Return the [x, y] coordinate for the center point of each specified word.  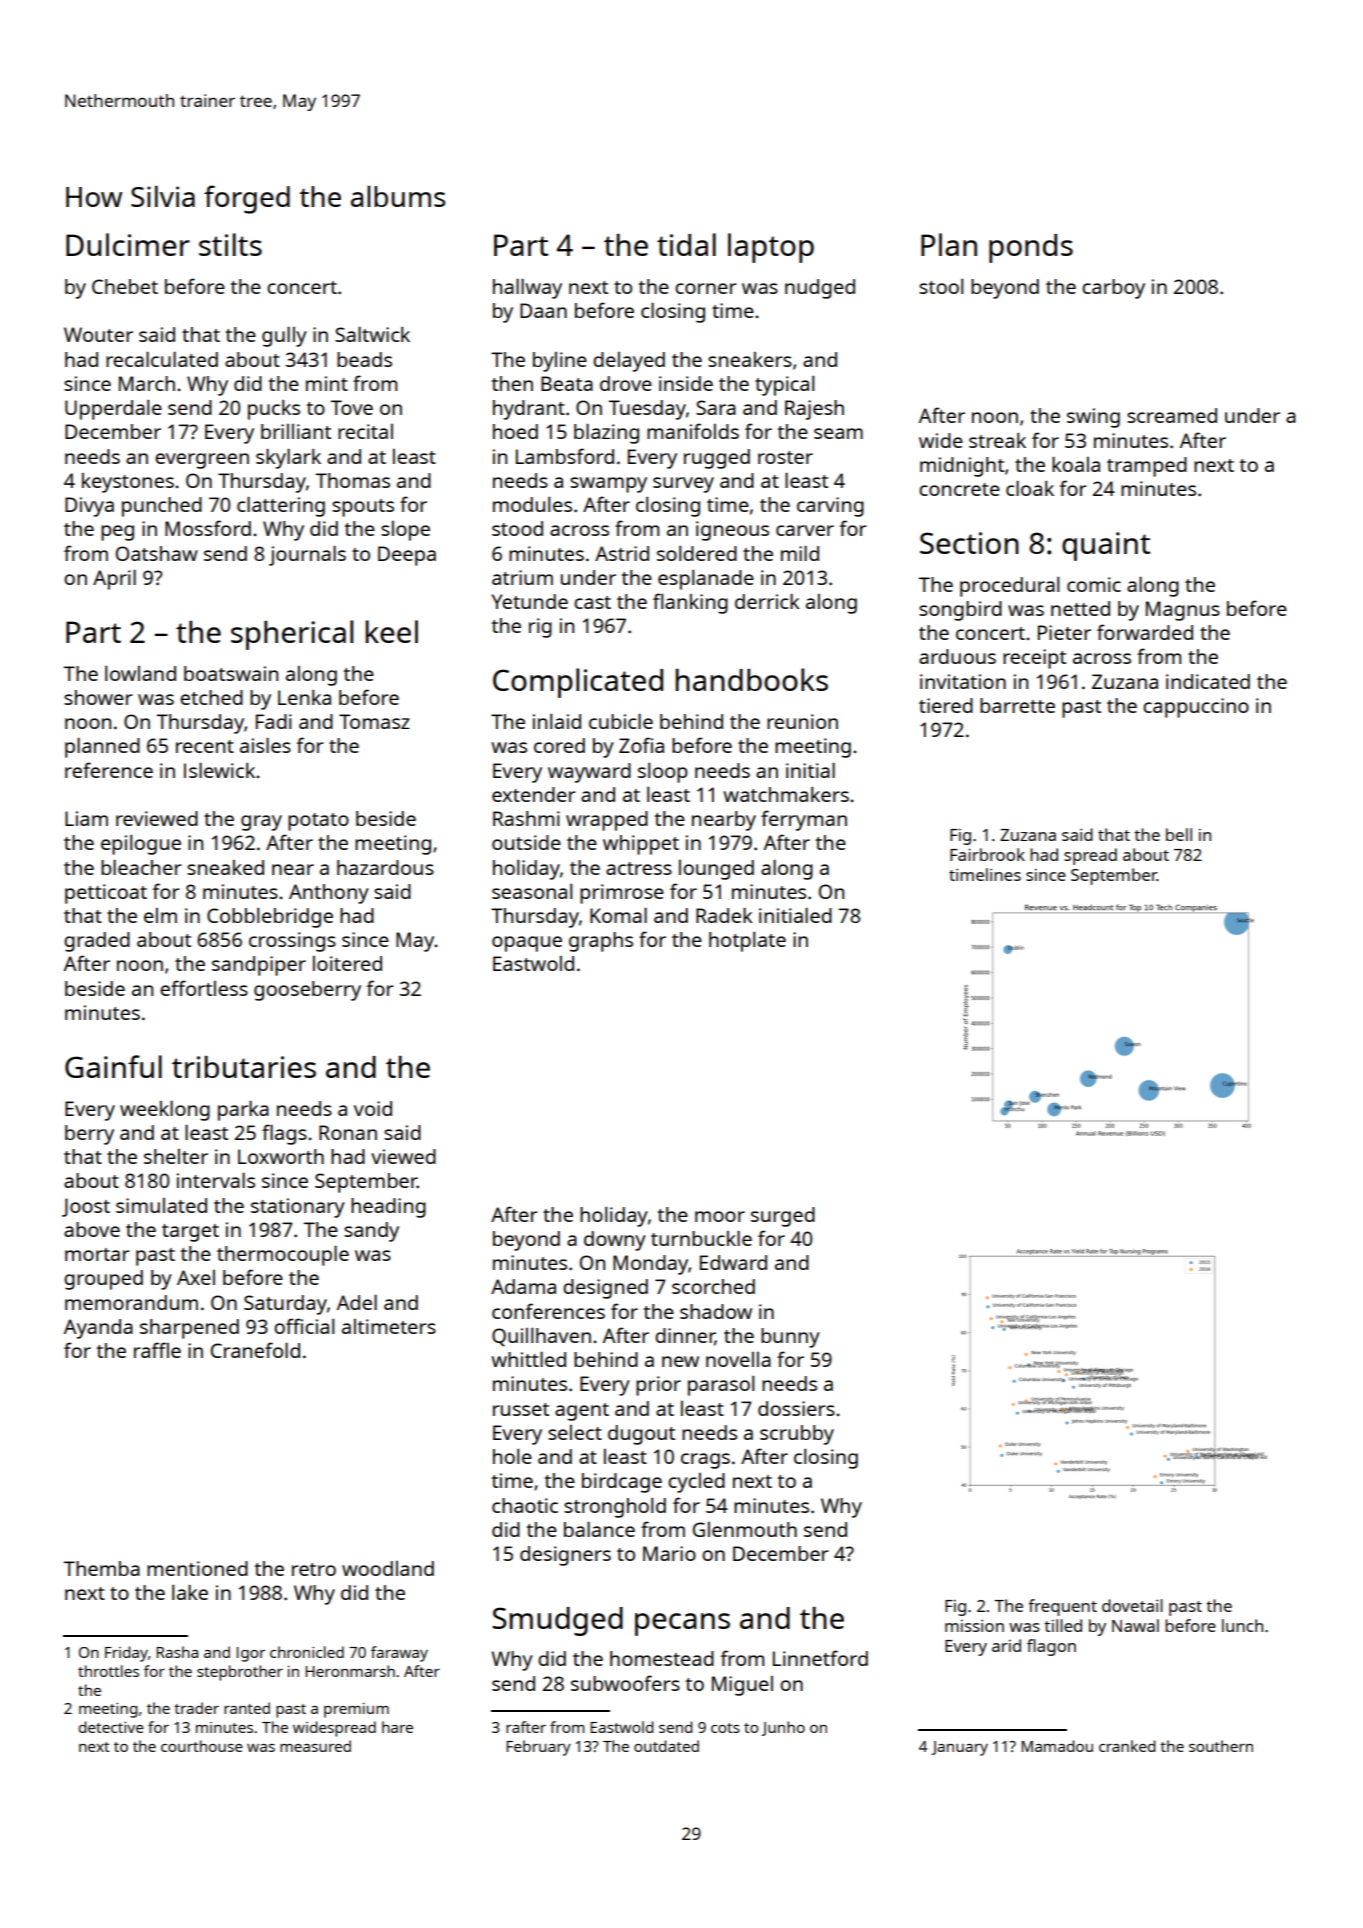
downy [615, 1241]
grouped [103, 1280]
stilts [230, 244]
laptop [771, 248]
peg [117, 533]
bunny [790, 1338]
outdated [666, 1746]
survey [683, 485]
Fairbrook [987, 854]
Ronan [348, 1132]
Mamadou [1057, 1746]
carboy [1113, 289]
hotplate [747, 942]
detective [111, 1727]
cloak [1030, 488]
